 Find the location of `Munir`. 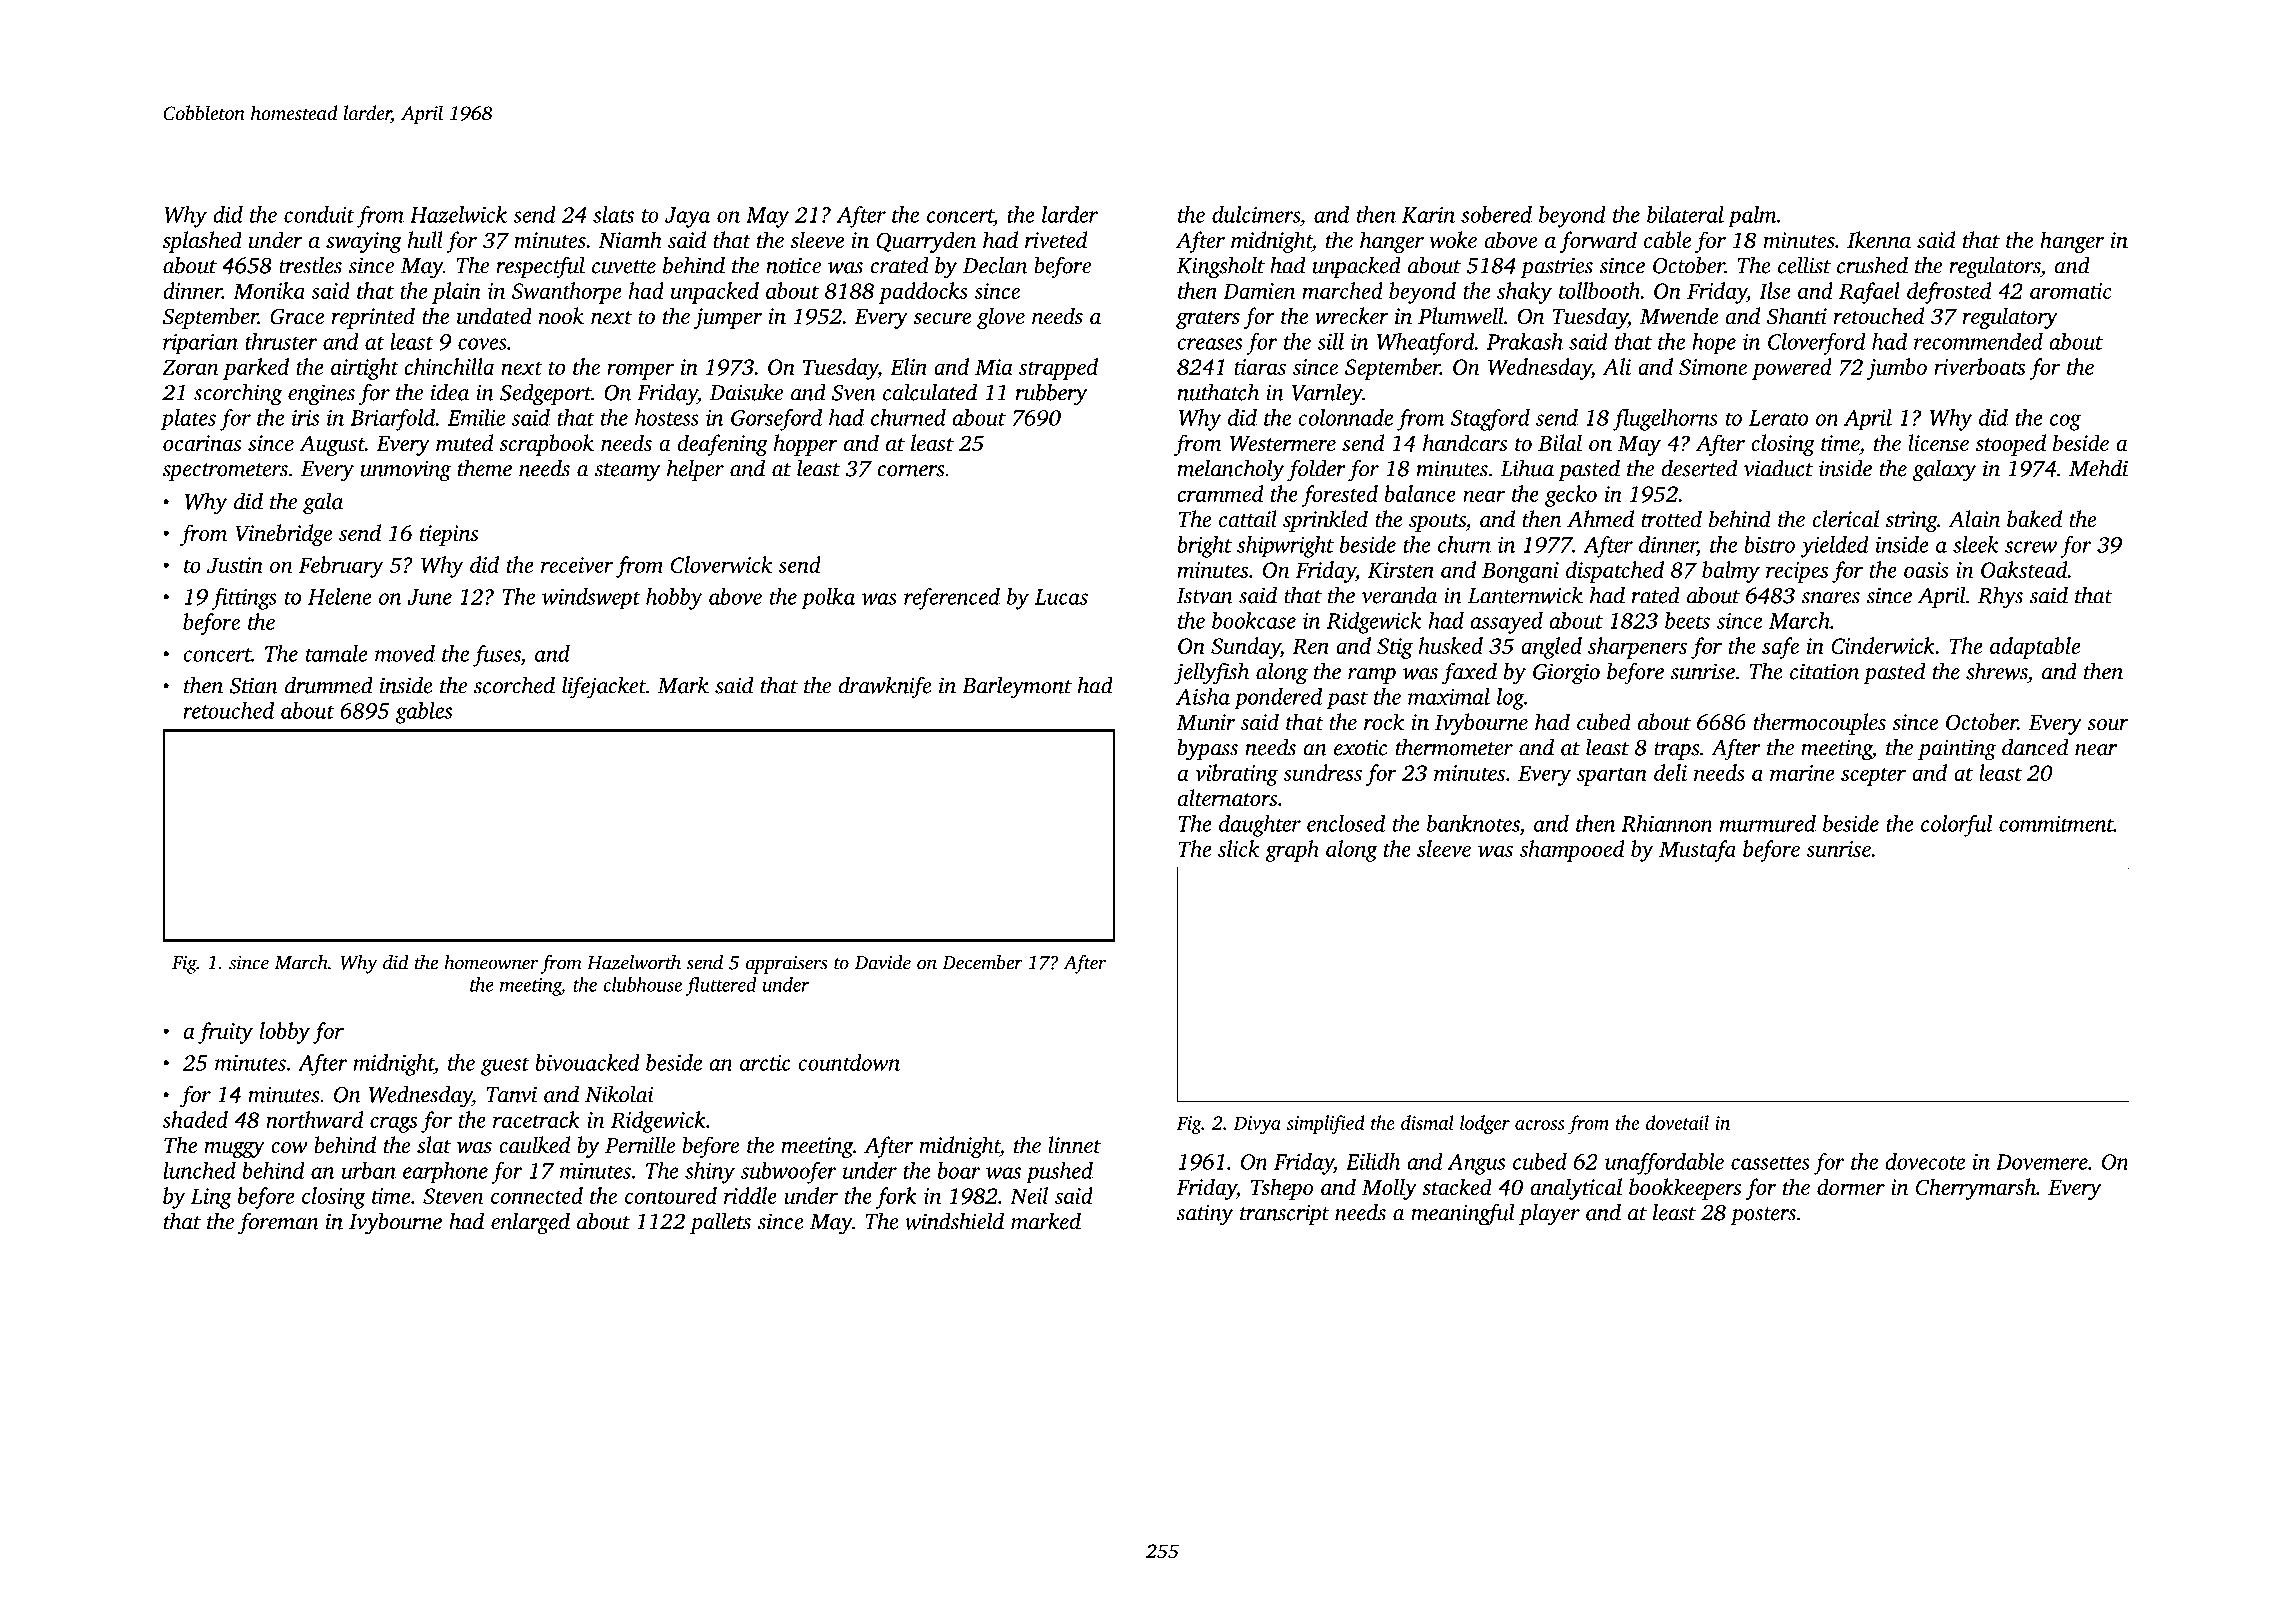

Munir is located at coordinates (1205, 722).
